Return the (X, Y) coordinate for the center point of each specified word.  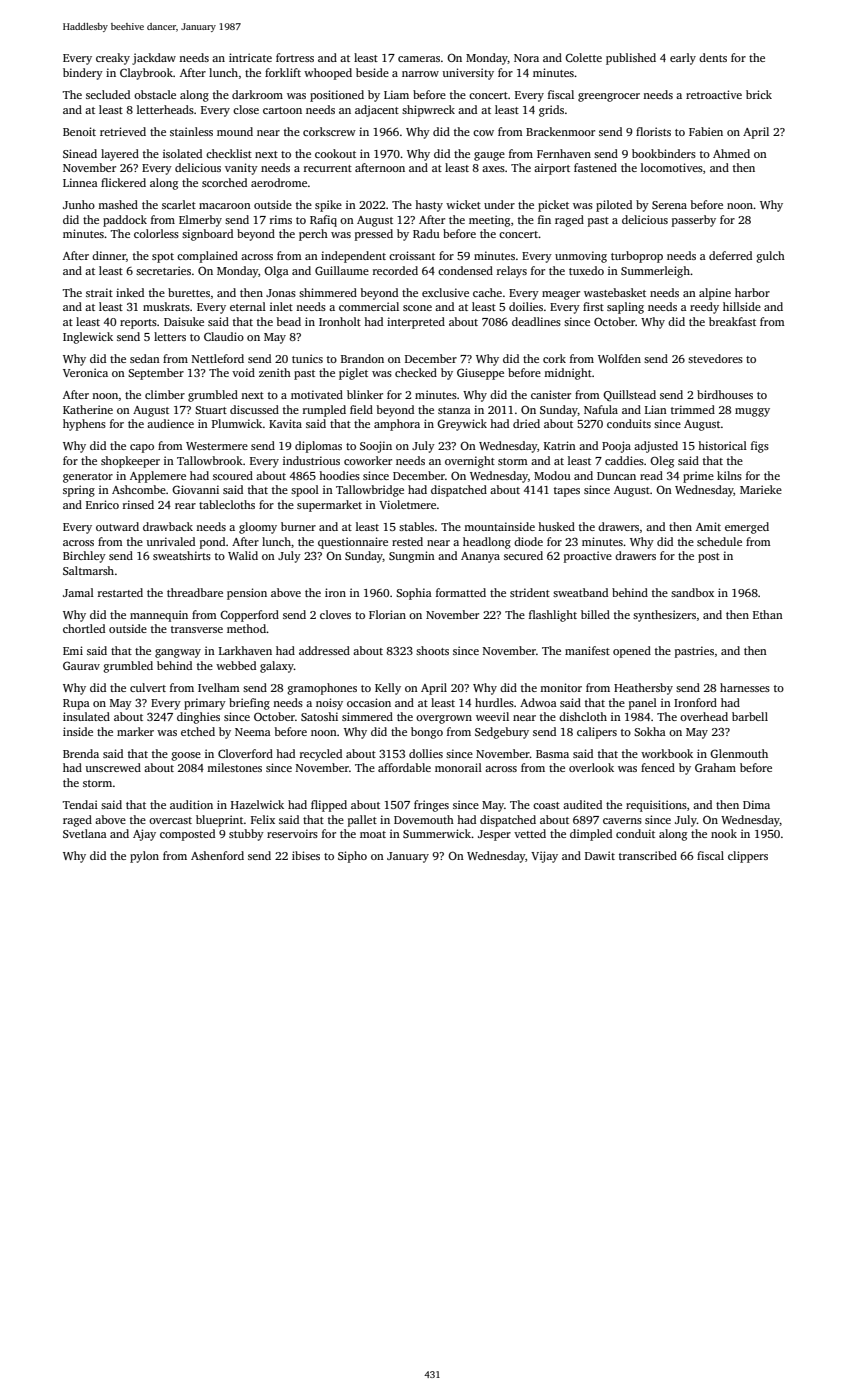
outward (117, 526)
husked (556, 526)
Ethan (768, 614)
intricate (250, 57)
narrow (420, 74)
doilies (526, 306)
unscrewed (113, 767)
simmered (367, 716)
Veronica (85, 372)
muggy (752, 412)
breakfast (732, 321)
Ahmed (731, 153)
